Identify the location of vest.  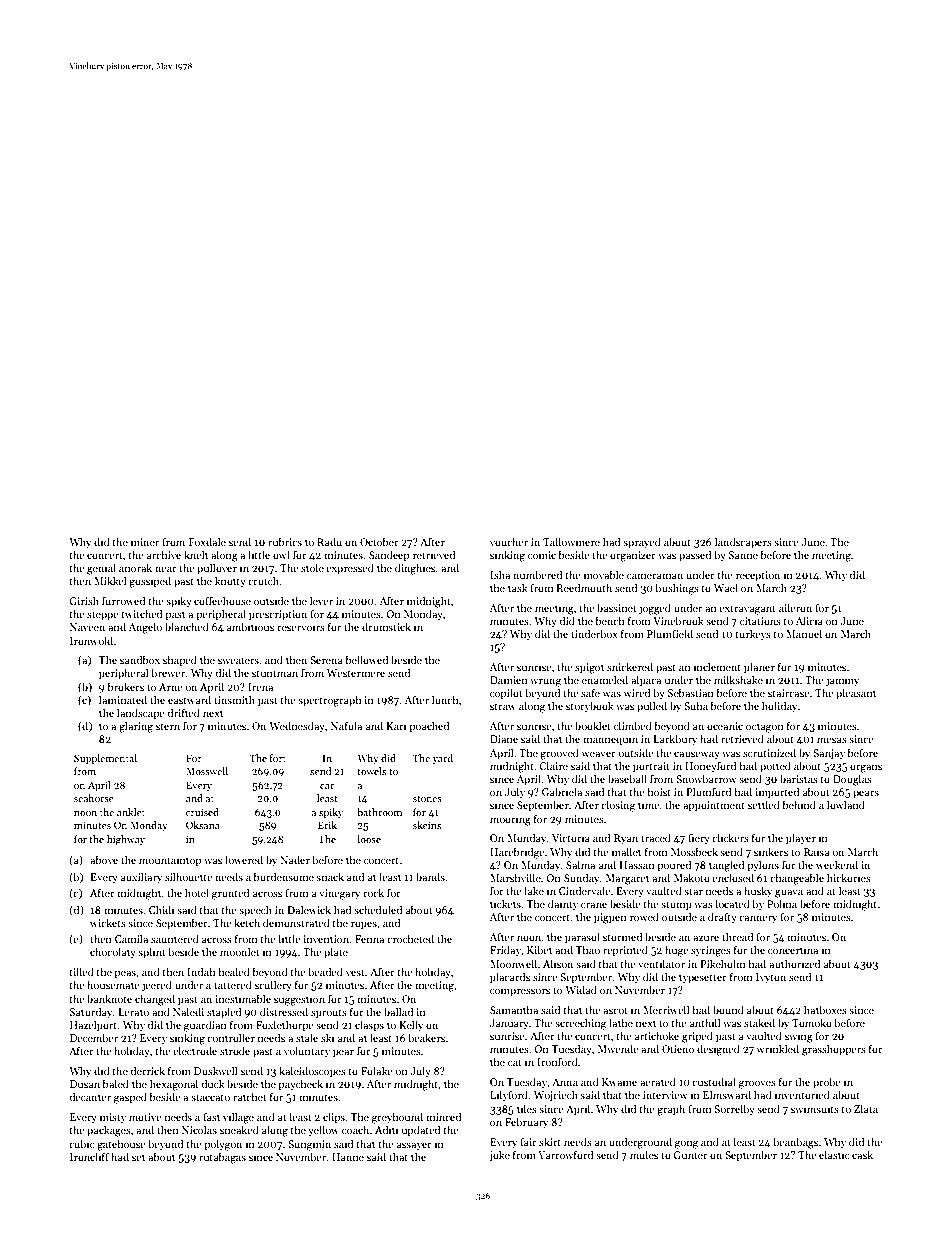
(355, 972).
